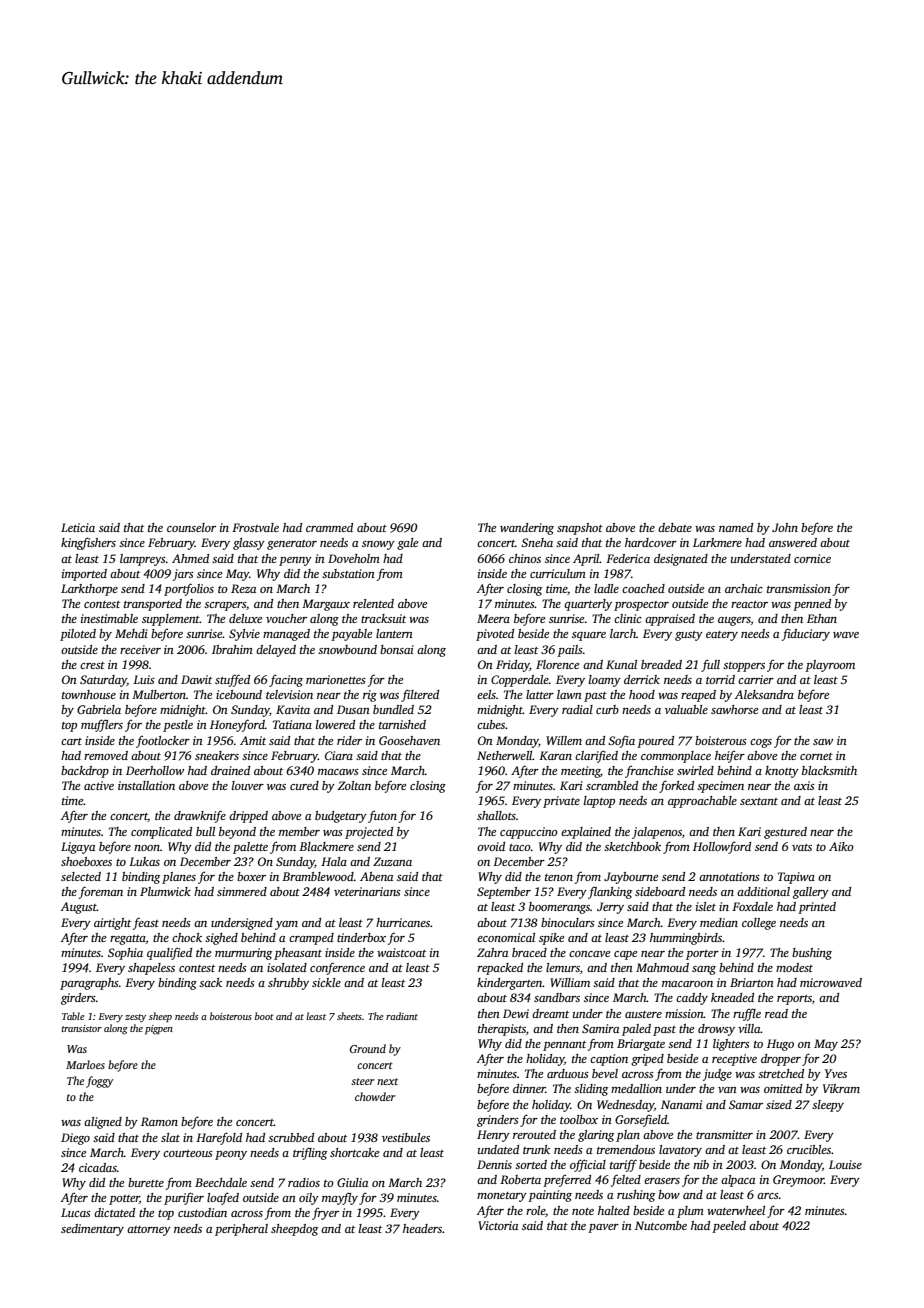 The image size is (924, 1308). I want to click on Ligaya, so click(78, 848).
